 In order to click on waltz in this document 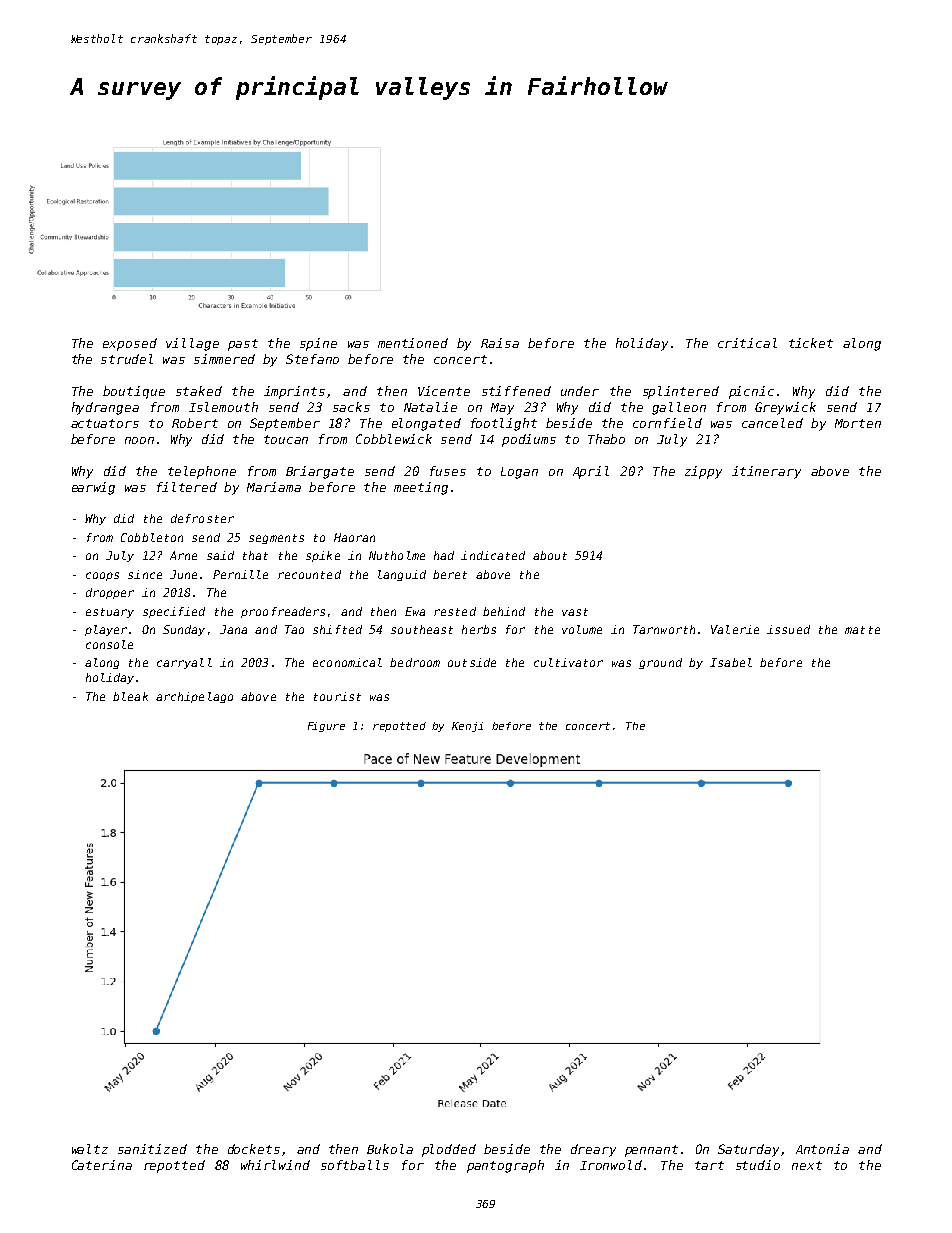, I will do `click(90, 1149)`.
